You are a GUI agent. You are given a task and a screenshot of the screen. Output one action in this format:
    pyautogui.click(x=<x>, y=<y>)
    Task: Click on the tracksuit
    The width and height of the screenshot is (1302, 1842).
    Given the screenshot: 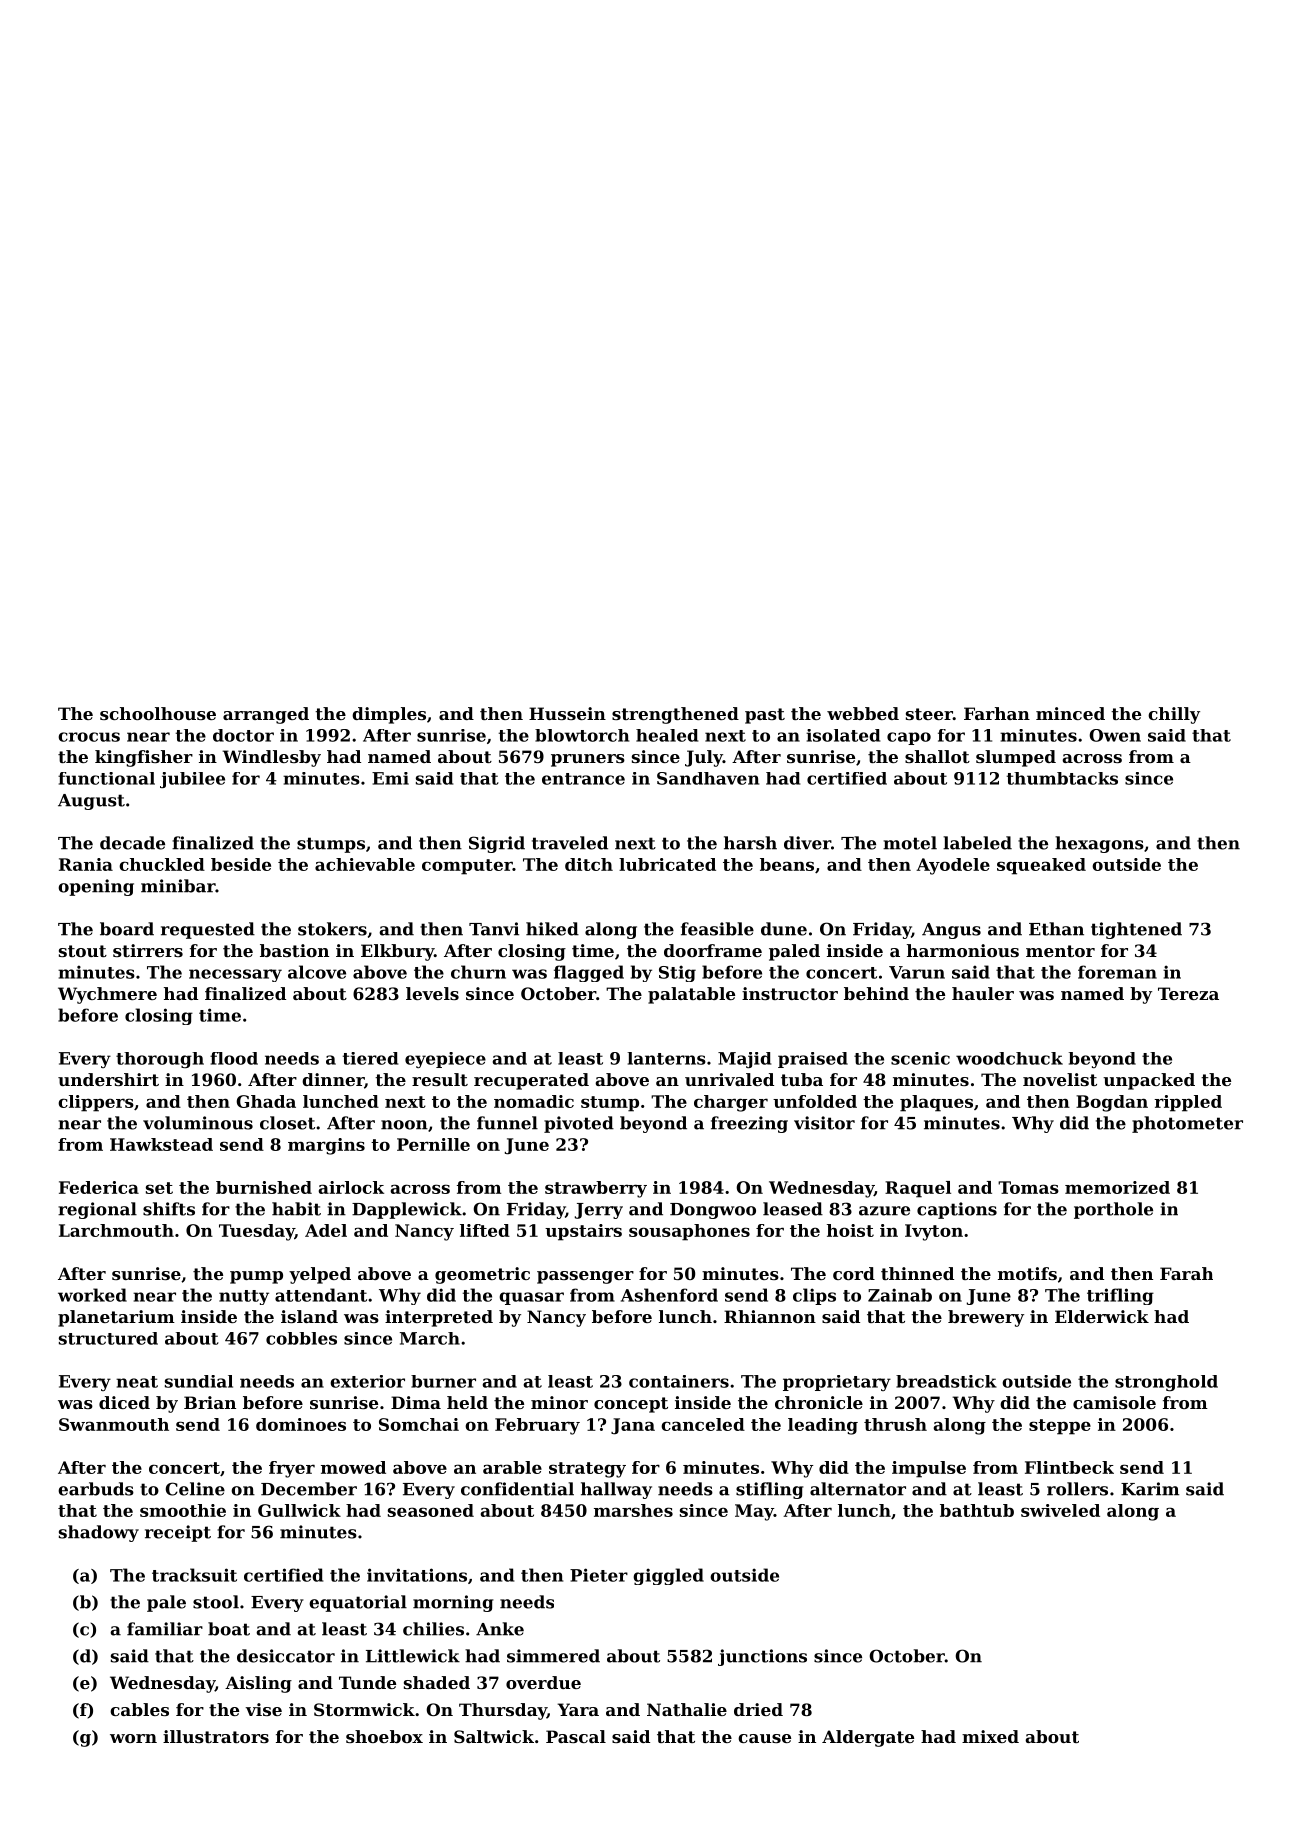 What is the action you would take?
    pyautogui.click(x=194, y=1575)
